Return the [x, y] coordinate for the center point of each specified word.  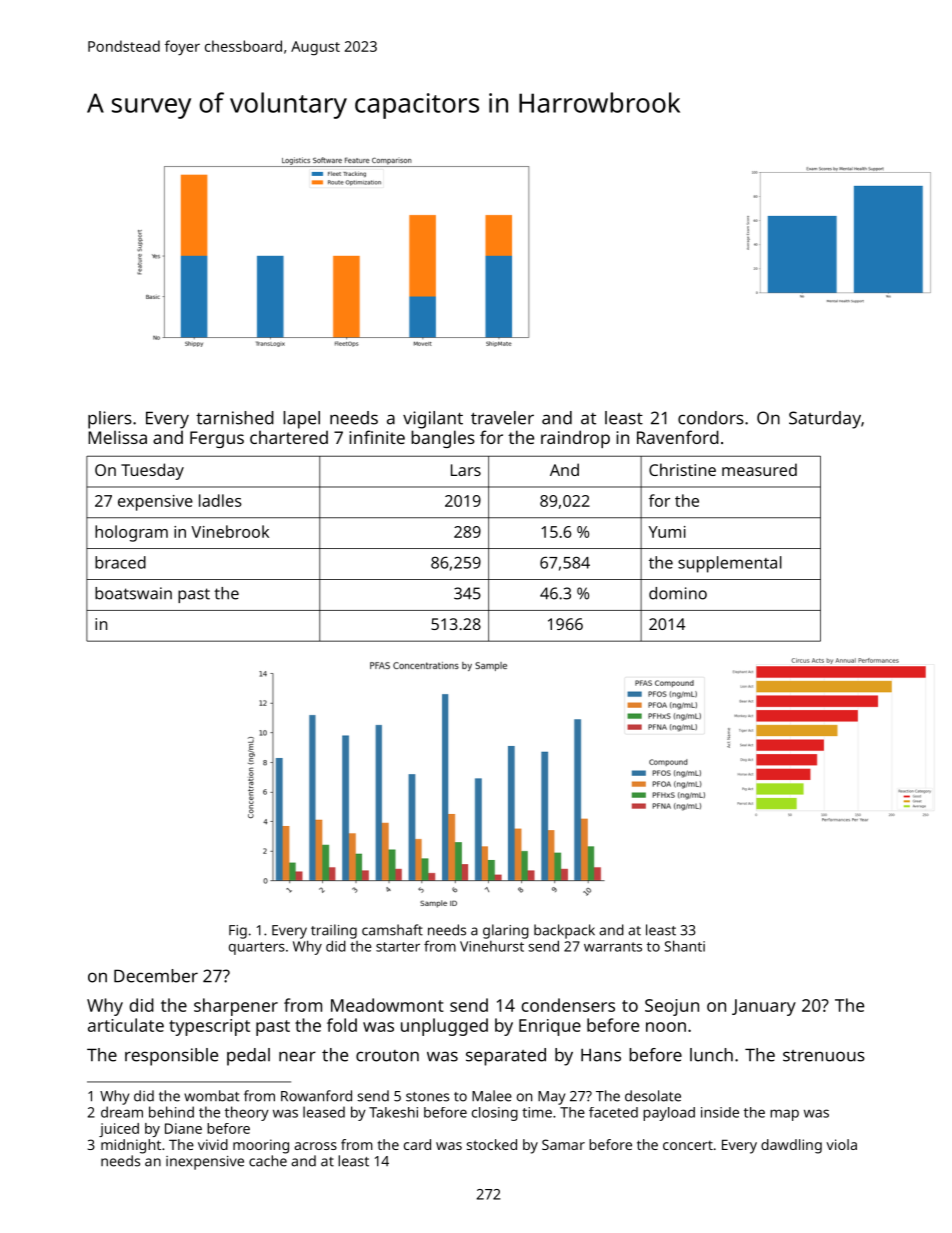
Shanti [684, 946]
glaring [506, 931]
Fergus [217, 439]
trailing [334, 931]
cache [268, 1161]
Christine [682, 469]
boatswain [133, 593]
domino [678, 593]
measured [759, 469]
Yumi [667, 532]
